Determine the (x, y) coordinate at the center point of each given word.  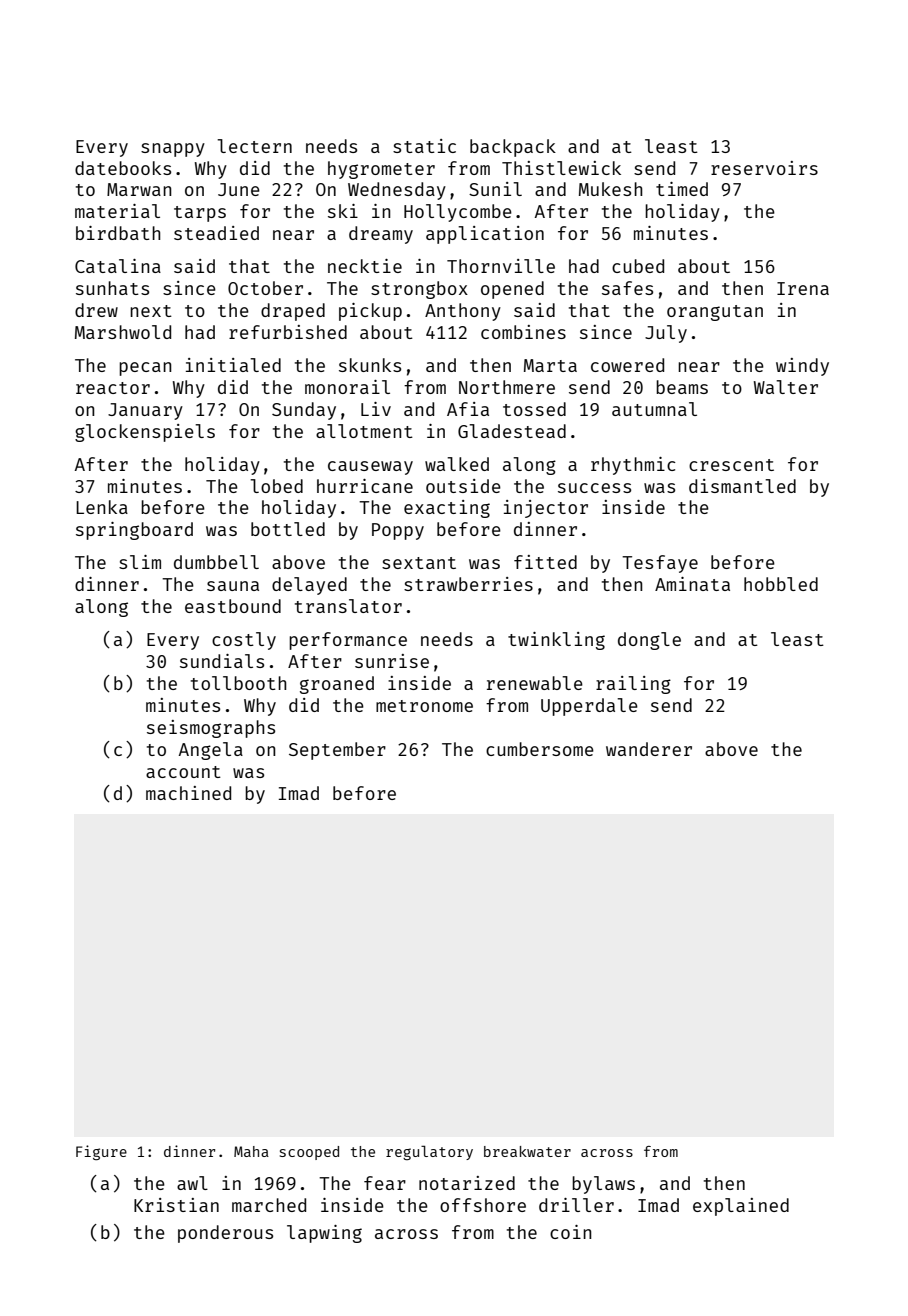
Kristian (176, 1205)
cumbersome (540, 749)
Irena (803, 288)
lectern (254, 146)
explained (741, 1207)
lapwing (324, 1234)
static (424, 146)
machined (188, 793)
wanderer (649, 749)
